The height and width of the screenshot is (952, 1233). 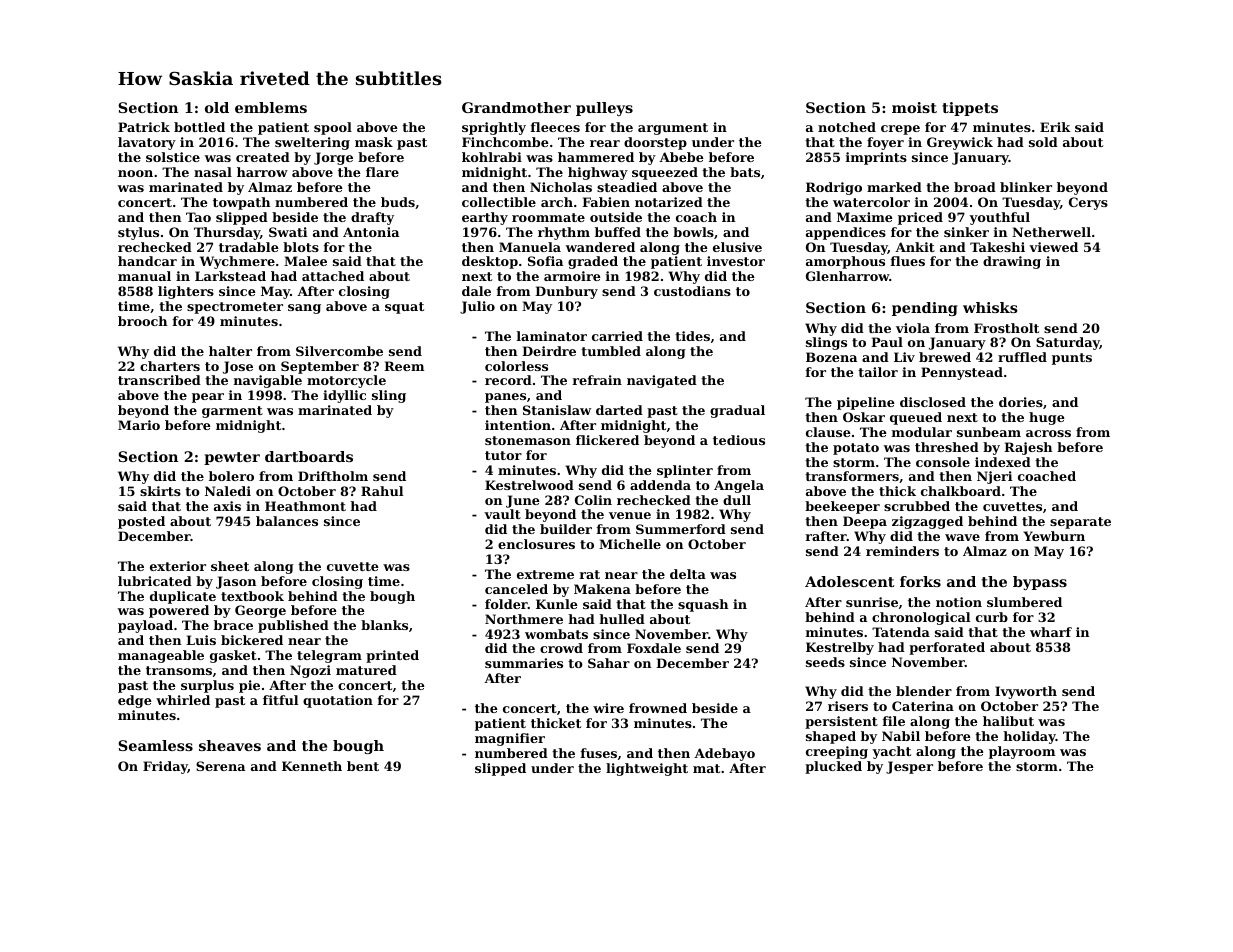 What do you see at coordinates (943, 462) in the screenshot?
I see `console` at bounding box center [943, 462].
